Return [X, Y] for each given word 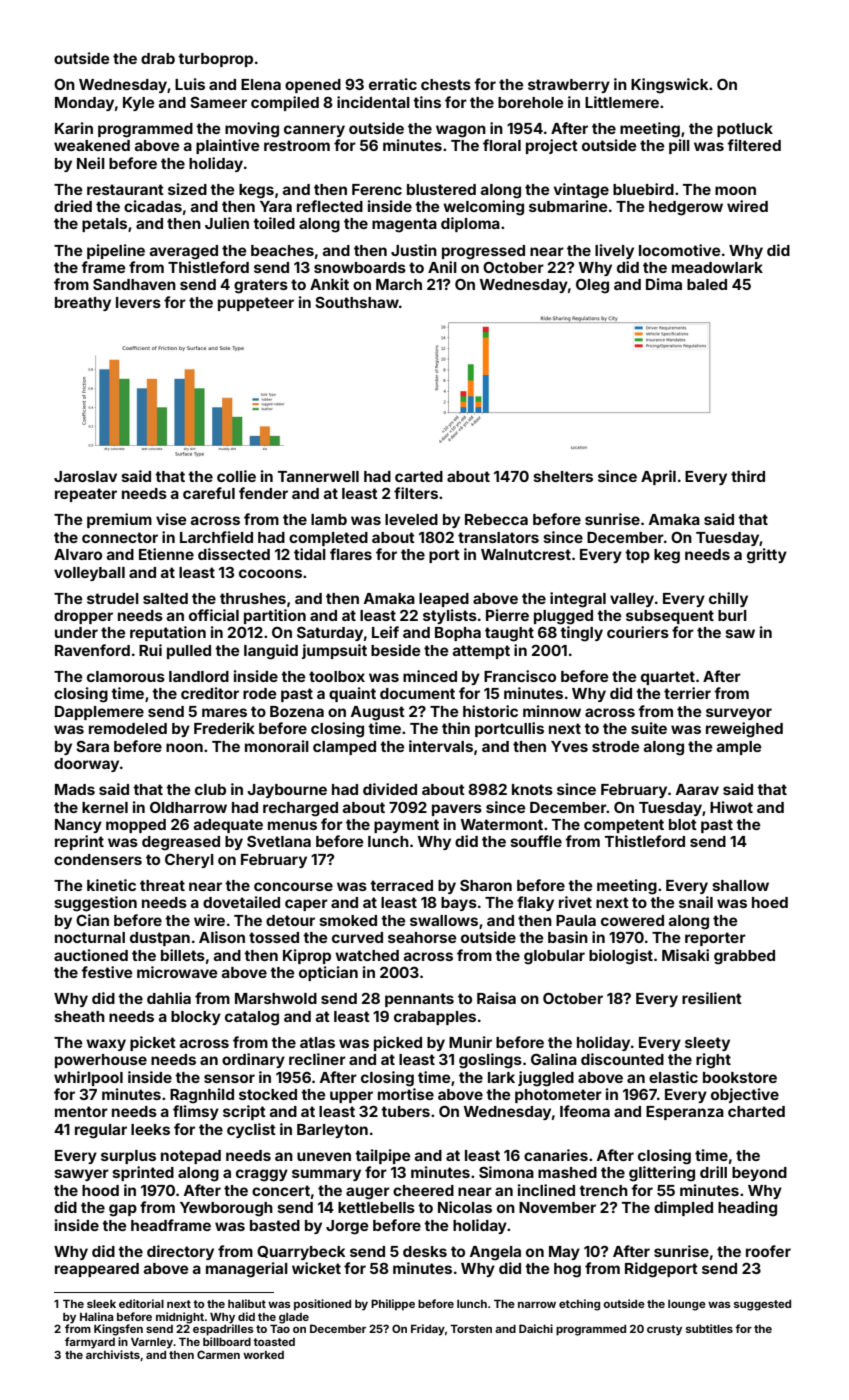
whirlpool [88, 1078]
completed [328, 539]
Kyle [139, 104]
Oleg [592, 286]
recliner [317, 1059]
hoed [770, 902]
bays [459, 904]
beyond [759, 1174]
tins [427, 102]
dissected [234, 554]
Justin [414, 250]
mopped [136, 826]
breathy [83, 304]
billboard [227, 1341]
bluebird [643, 189]
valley [632, 600]
